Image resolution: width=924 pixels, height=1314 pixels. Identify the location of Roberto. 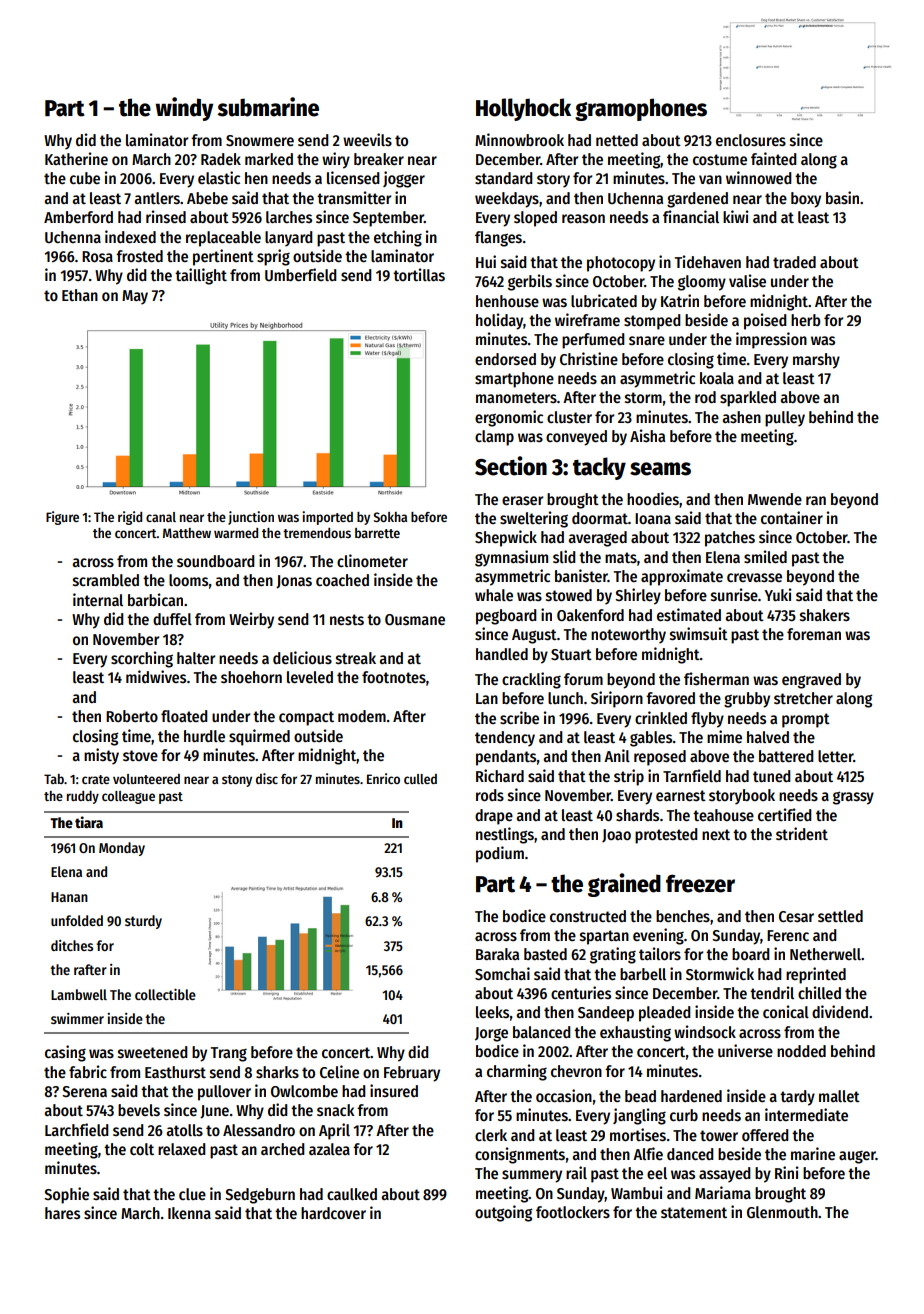
(132, 716).
